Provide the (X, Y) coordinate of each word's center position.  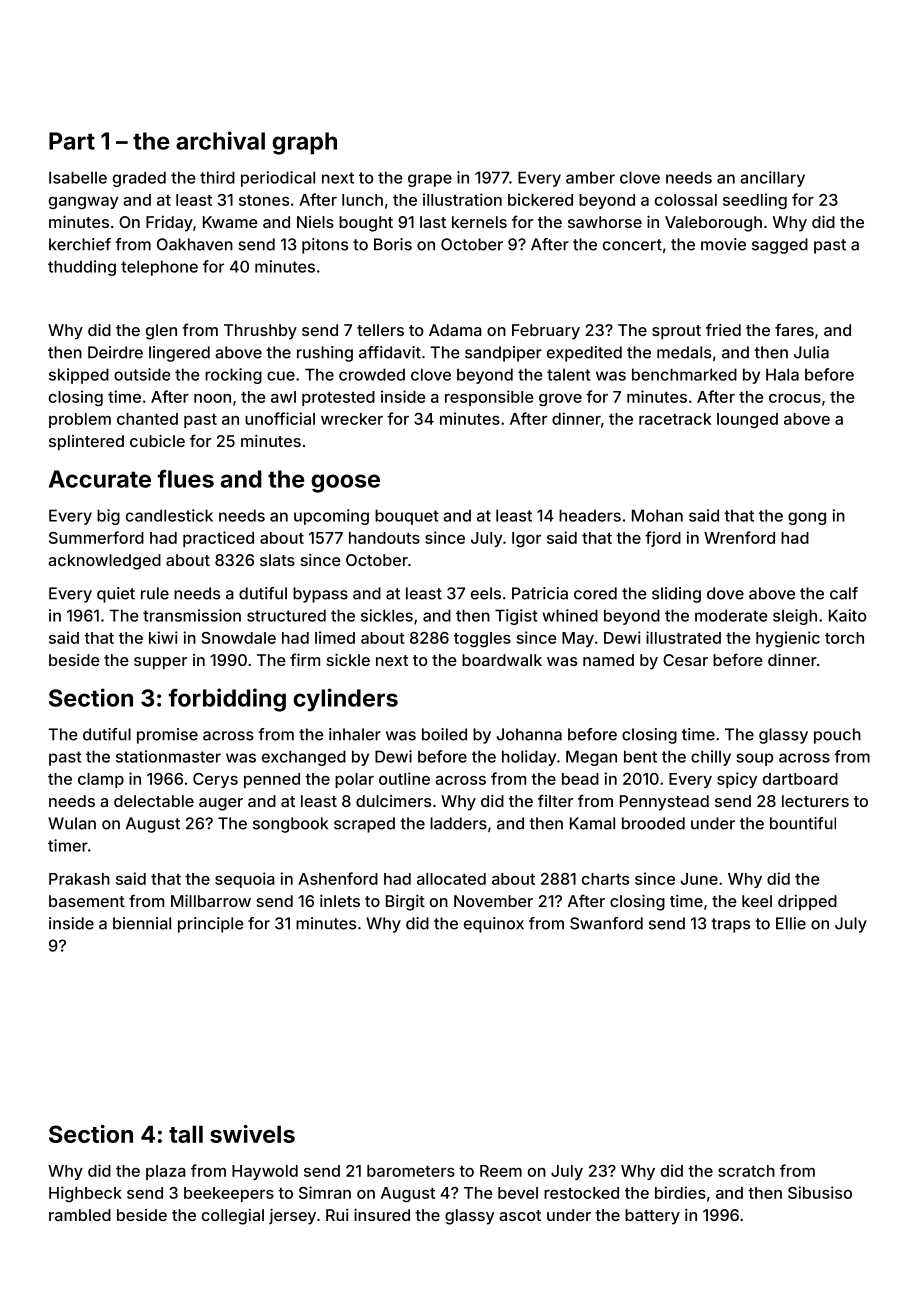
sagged (780, 246)
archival (220, 140)
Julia (811, 352)
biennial (142, 923)
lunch (362, 200)
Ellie (791, 923)
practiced (218, 539)
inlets (340, 901)
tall (186, 1134)
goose (345, 483)
